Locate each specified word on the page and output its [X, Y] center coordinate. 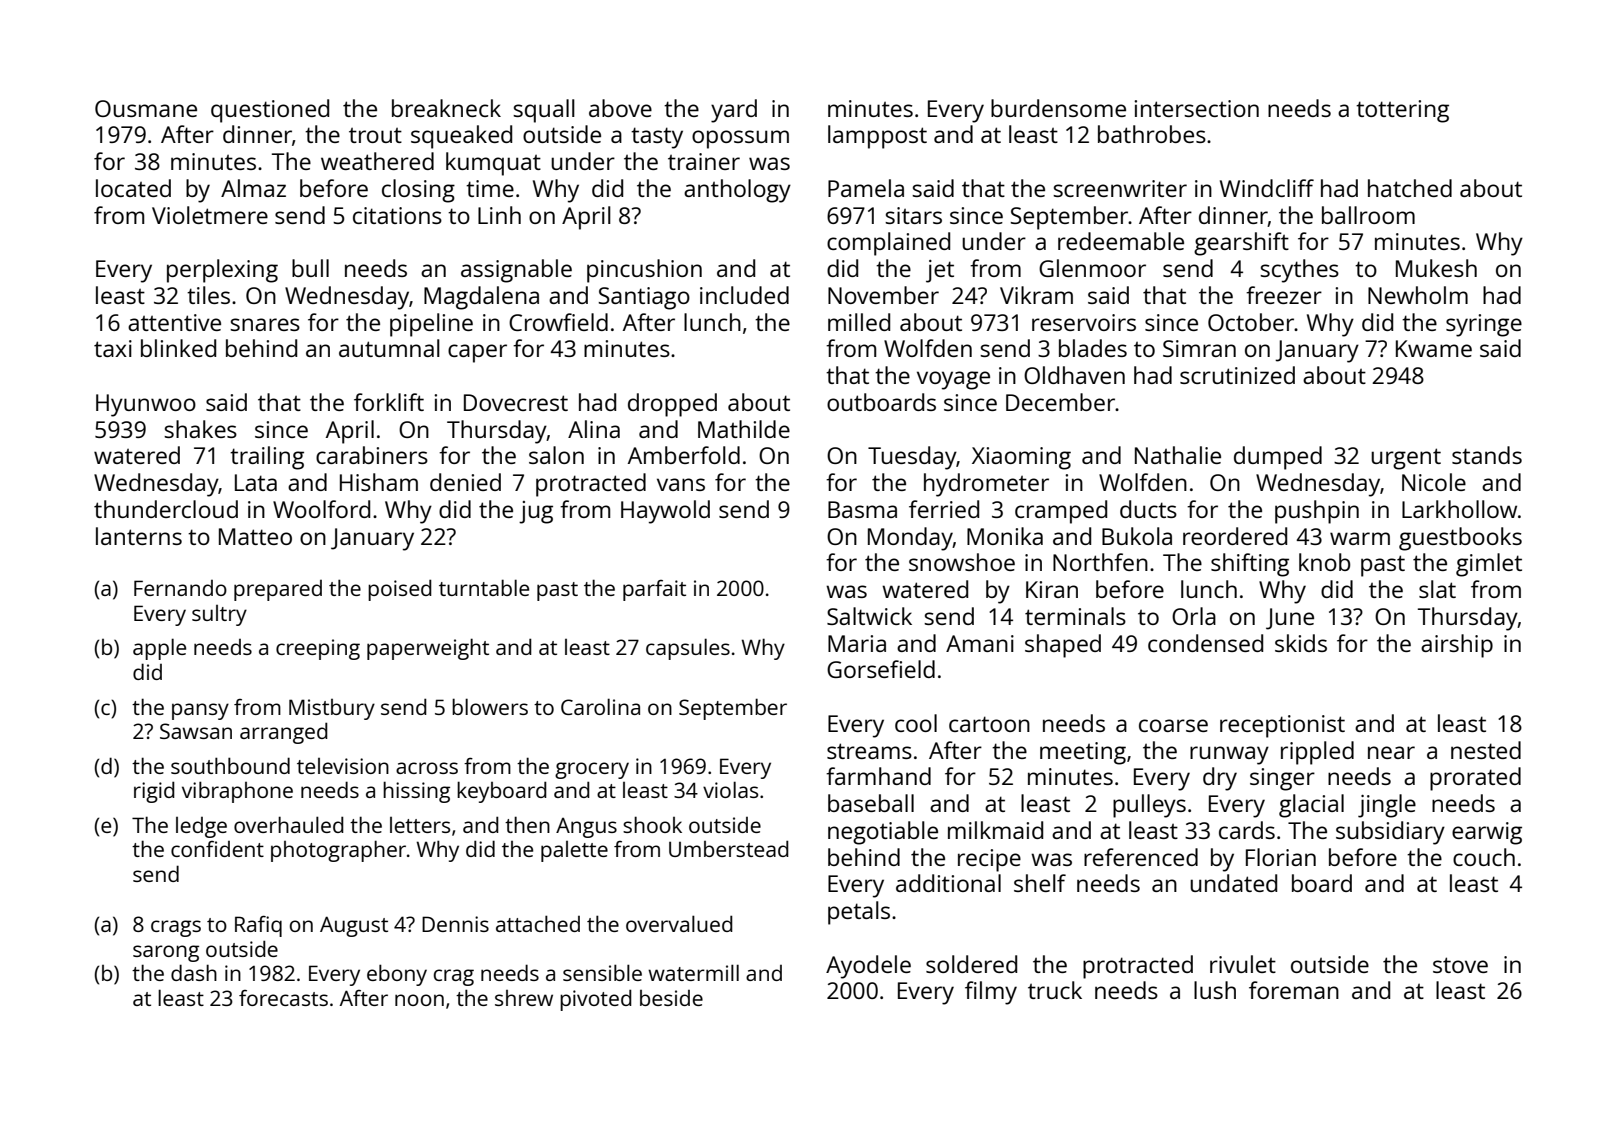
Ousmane [146, 108]
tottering [1402, 111]
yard [734, 111]
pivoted [596, 1000]
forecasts [283, 998]
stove [1460, 965]
